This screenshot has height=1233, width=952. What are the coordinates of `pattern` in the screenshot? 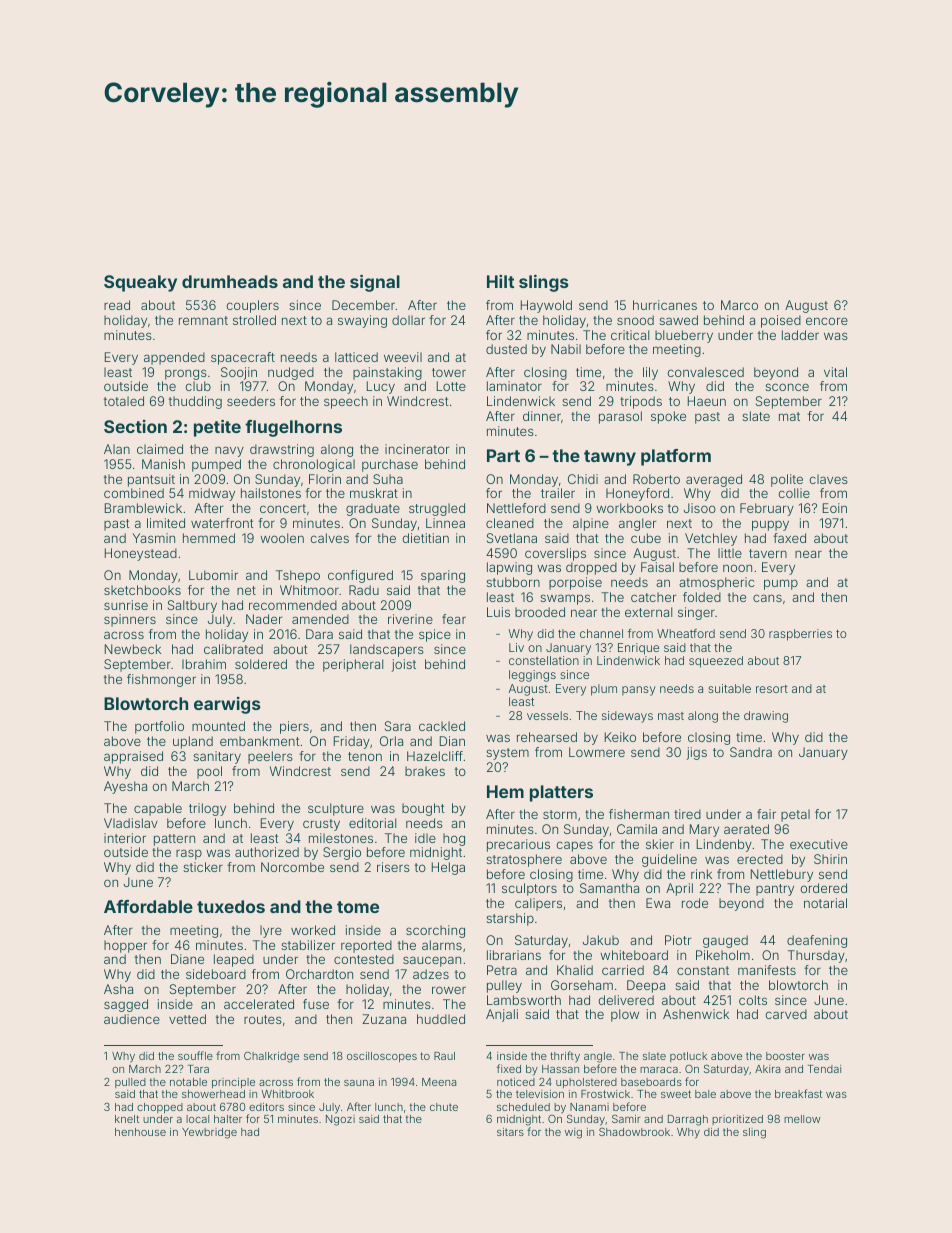 It's located at (174, 840).
